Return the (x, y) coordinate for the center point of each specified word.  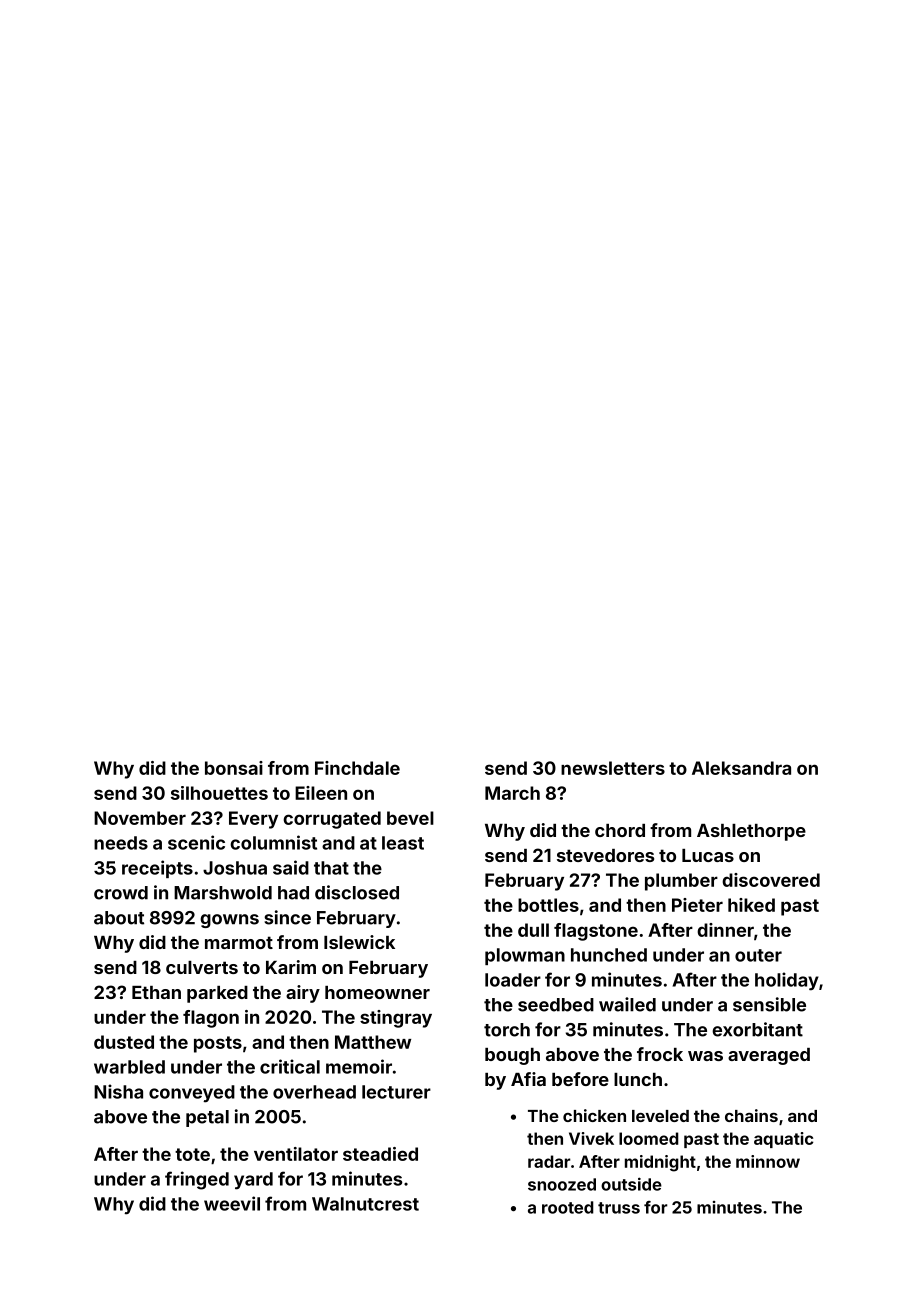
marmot (239, 942)
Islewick (359, 942)
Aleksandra (741, 768)
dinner (725, 930)
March (512, 793)
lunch (638, 1079)
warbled (129, 1067)
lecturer (396, 1092)
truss (619, 1208)
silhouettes (219, 793)
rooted (568, 1207)
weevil (232, 1203)
